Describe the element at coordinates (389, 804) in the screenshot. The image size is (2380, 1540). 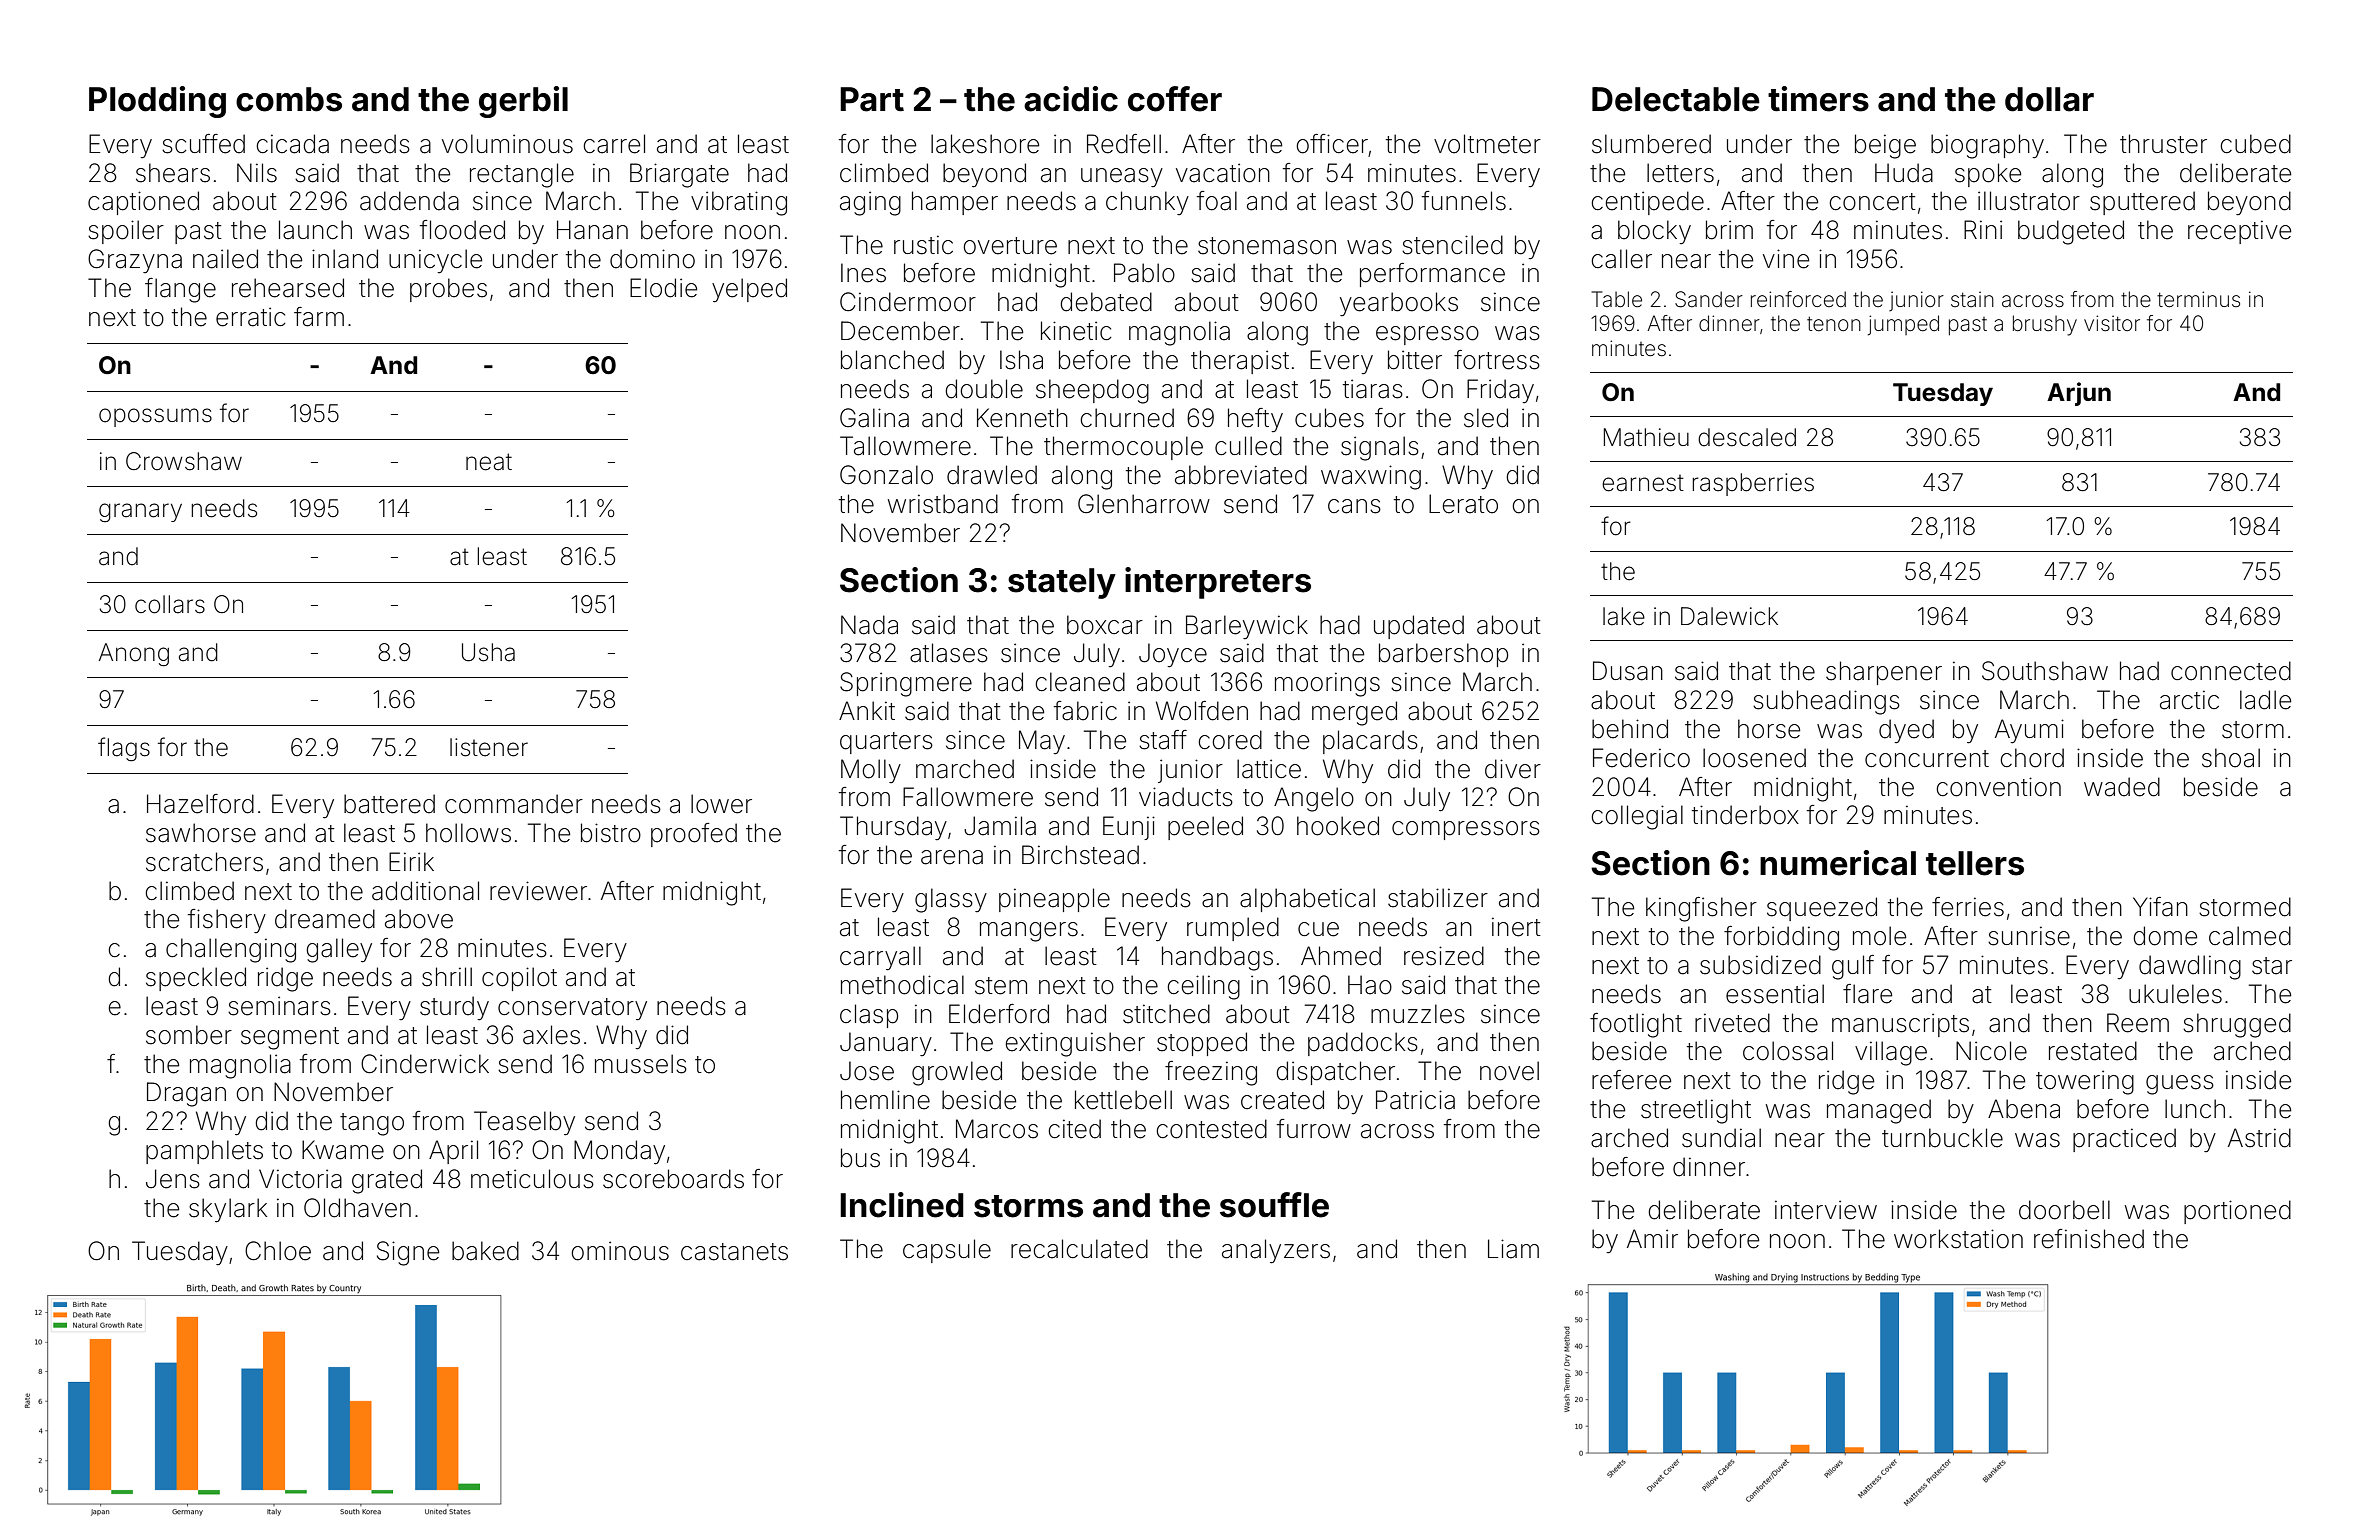
I see `battered` at that location.
